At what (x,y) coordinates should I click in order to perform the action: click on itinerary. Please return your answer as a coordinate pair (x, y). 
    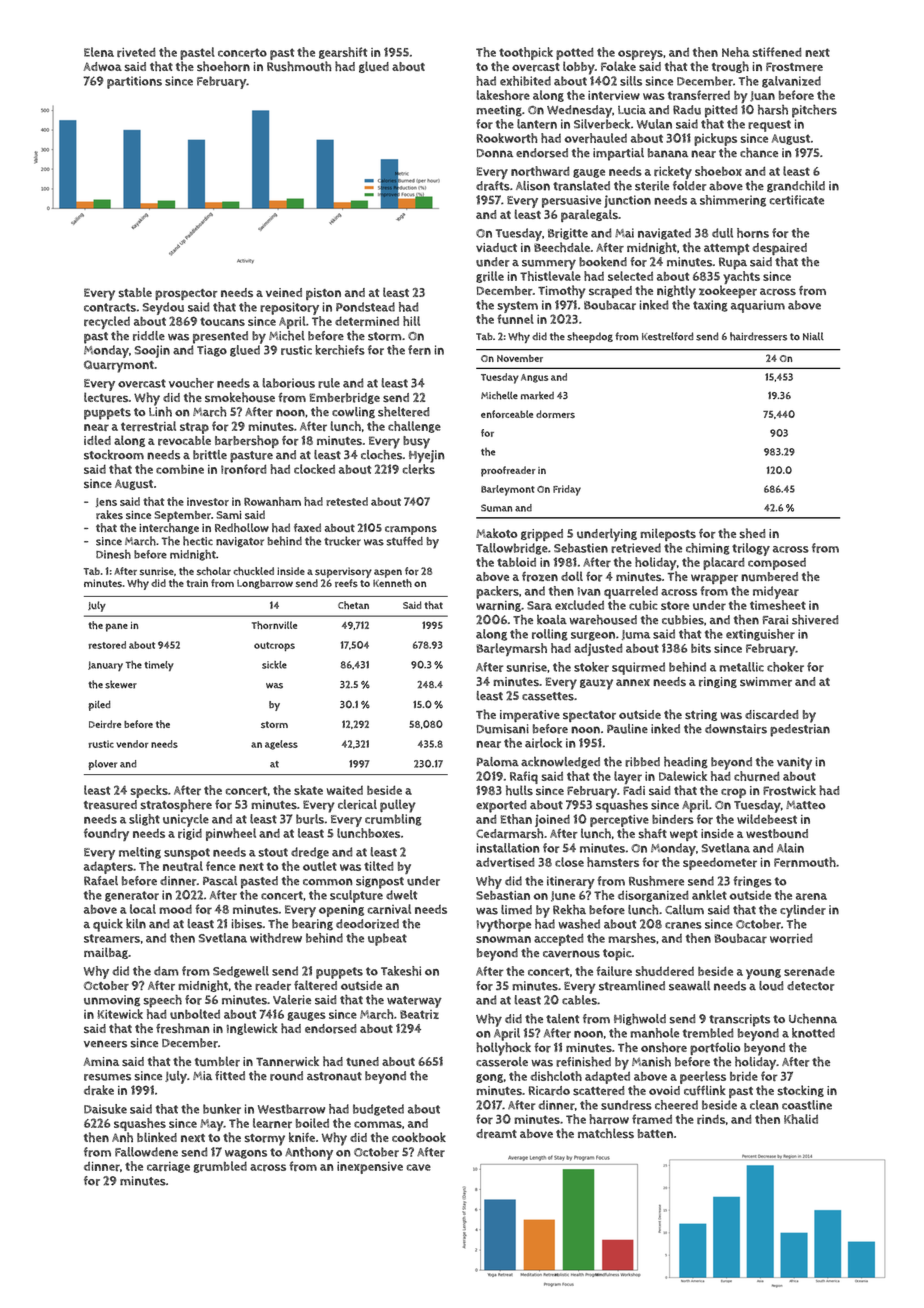
    Looking at the image, I should click on (571, 882).
